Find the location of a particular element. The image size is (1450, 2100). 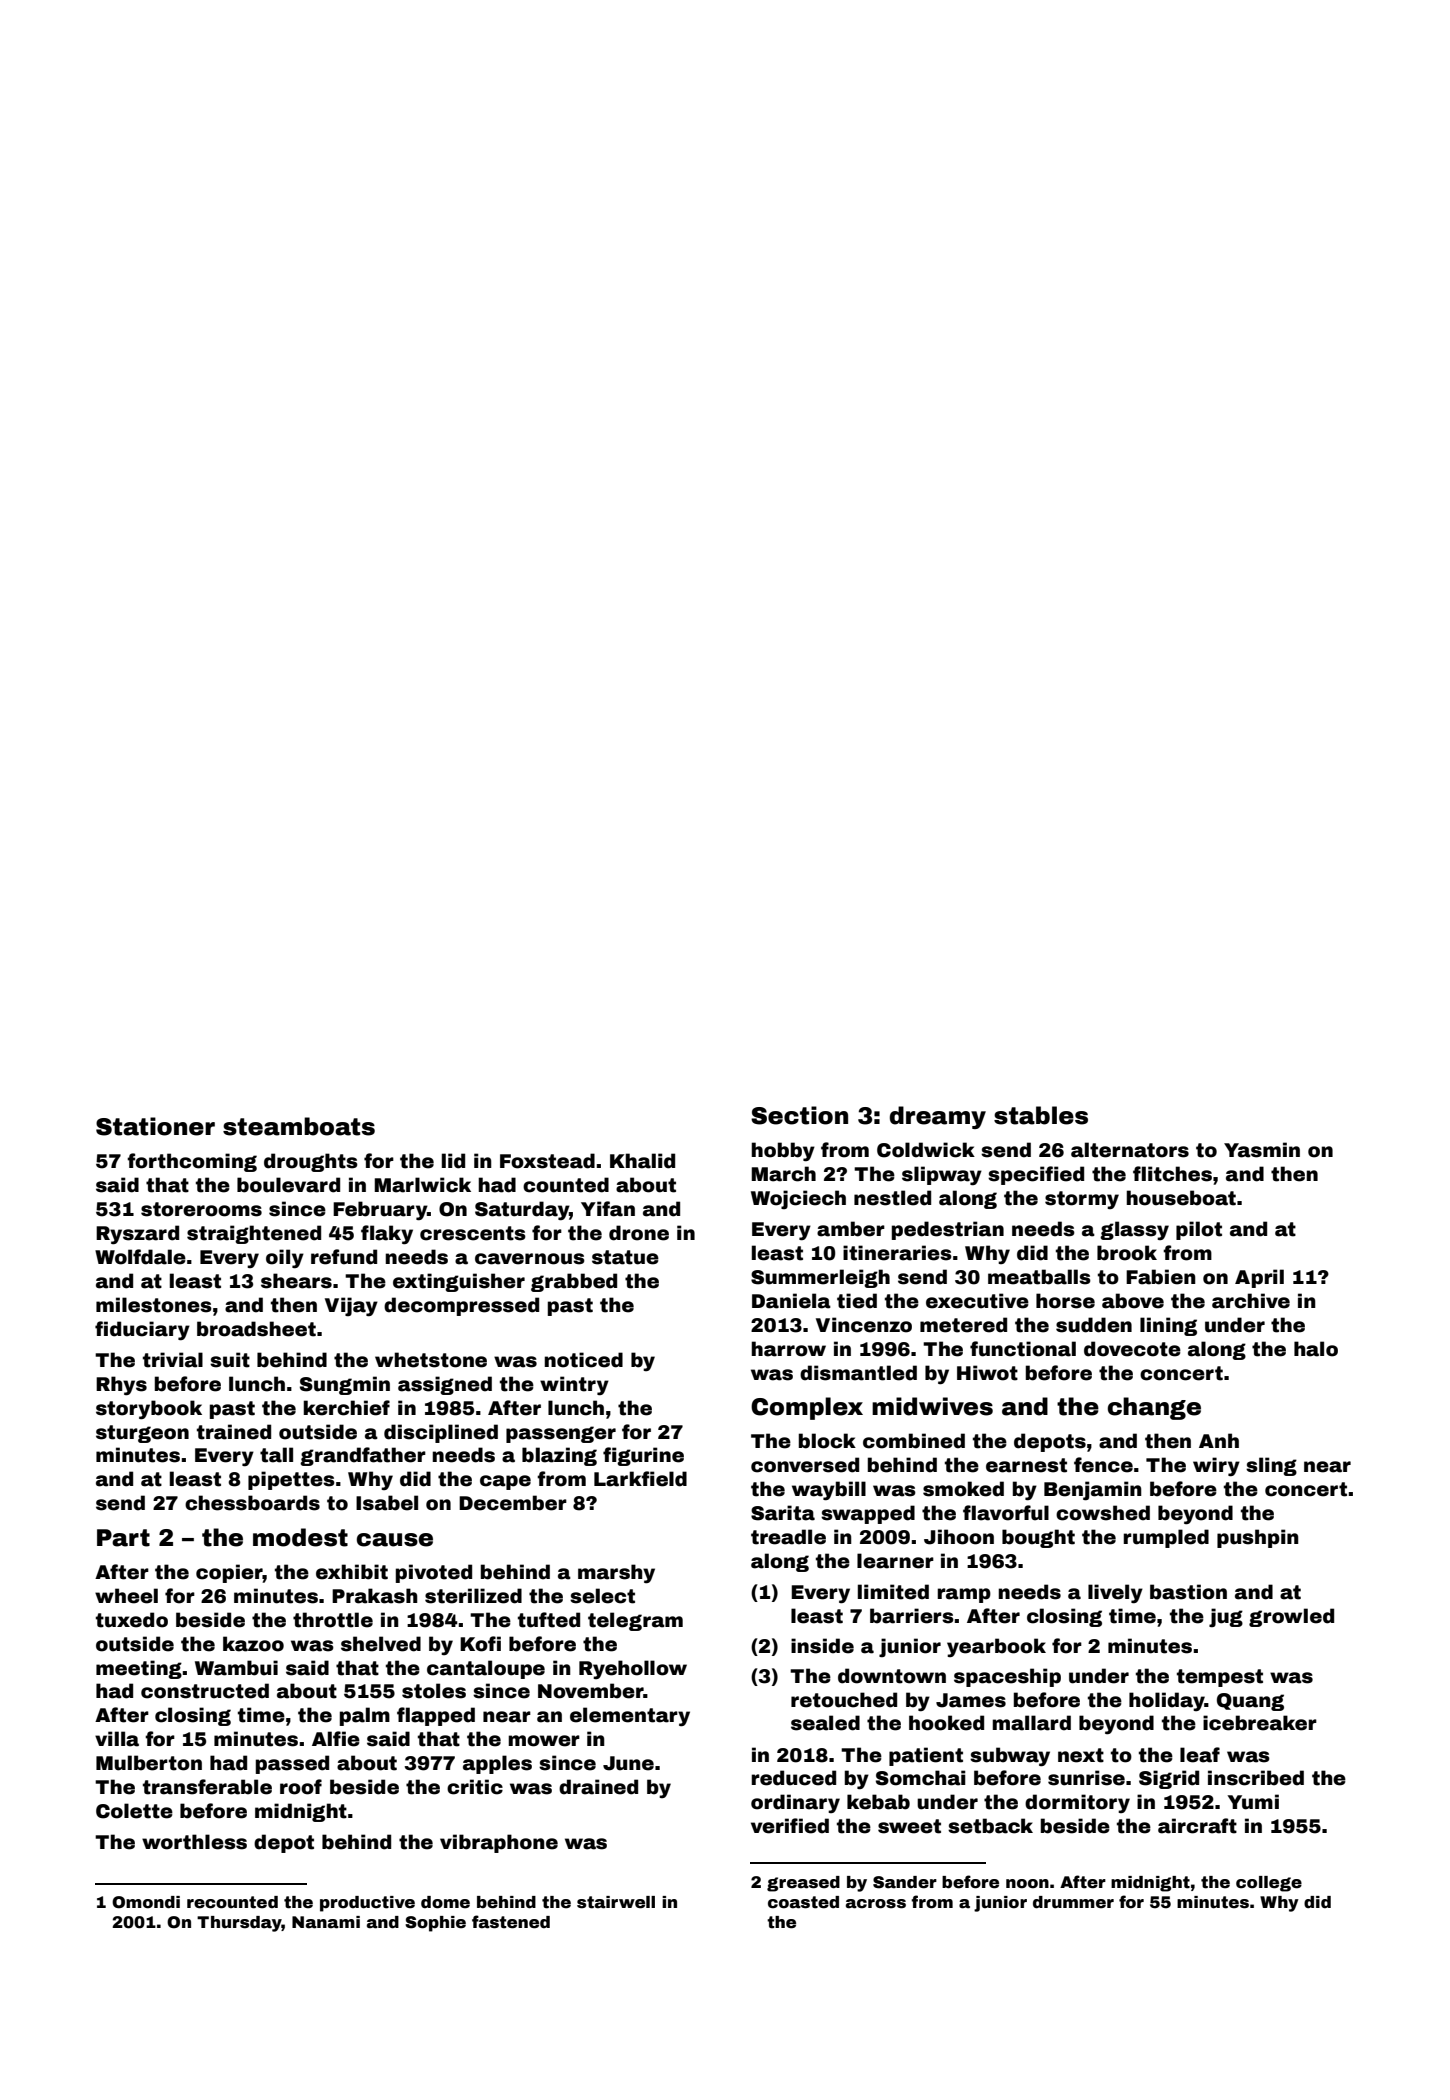

roof is located at coordinates (301, 1787).
